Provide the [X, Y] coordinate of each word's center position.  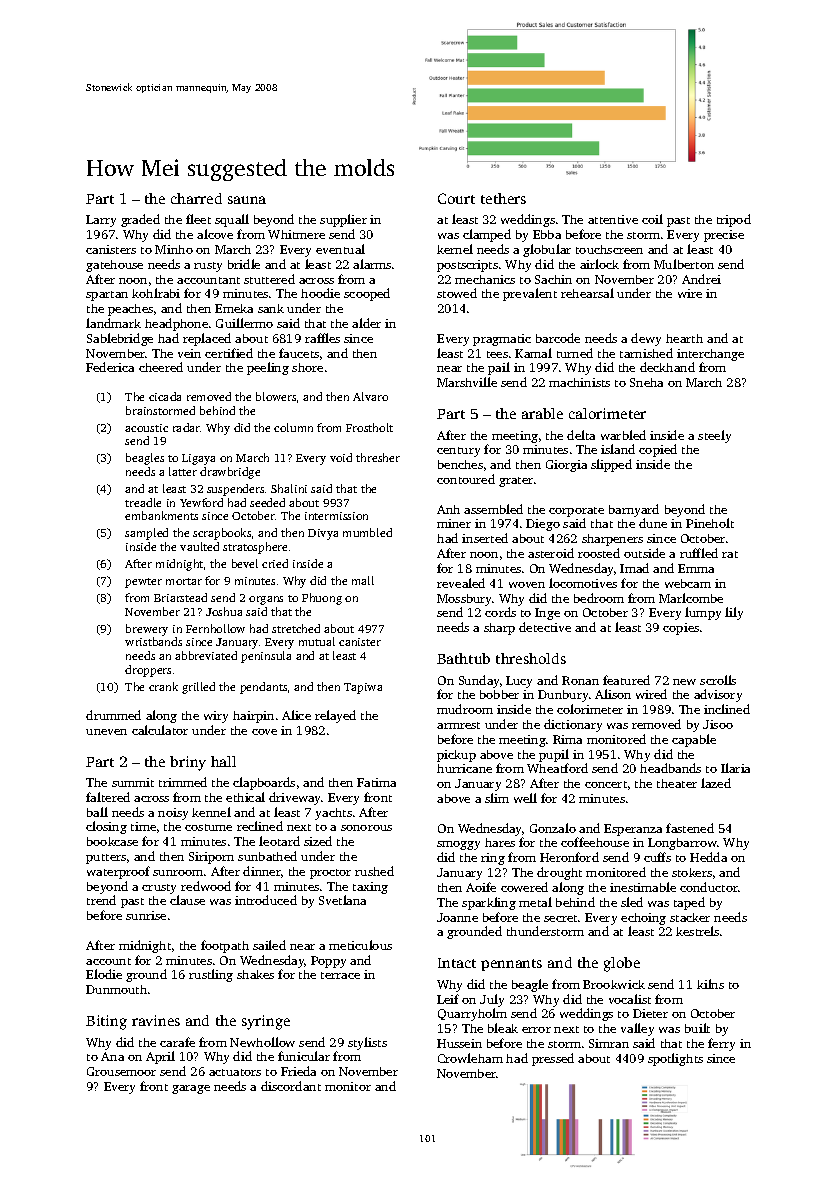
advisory [718, 695]
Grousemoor [121, 1071]
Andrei [701, 279]
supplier [343, 220]
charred [196, 198]
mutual [317, 641]
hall [223, 761]
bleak [503, 1028]
